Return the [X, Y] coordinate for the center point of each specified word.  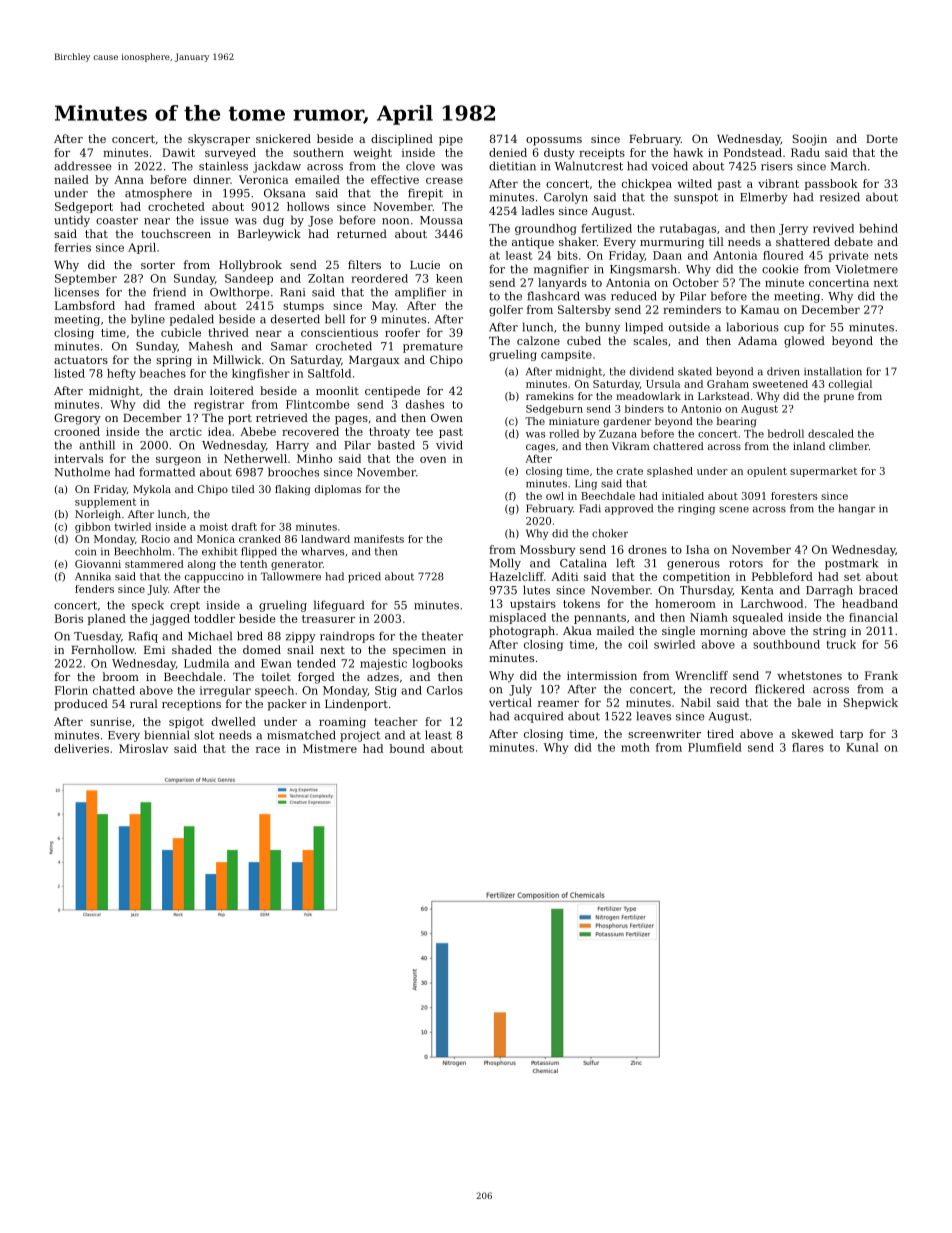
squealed [758, 618]
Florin [71, 690]
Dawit [178, 152]
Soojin [810, 140]
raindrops [347, 637]
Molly [505, 564]
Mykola [152, 490]
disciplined [402, 140]
